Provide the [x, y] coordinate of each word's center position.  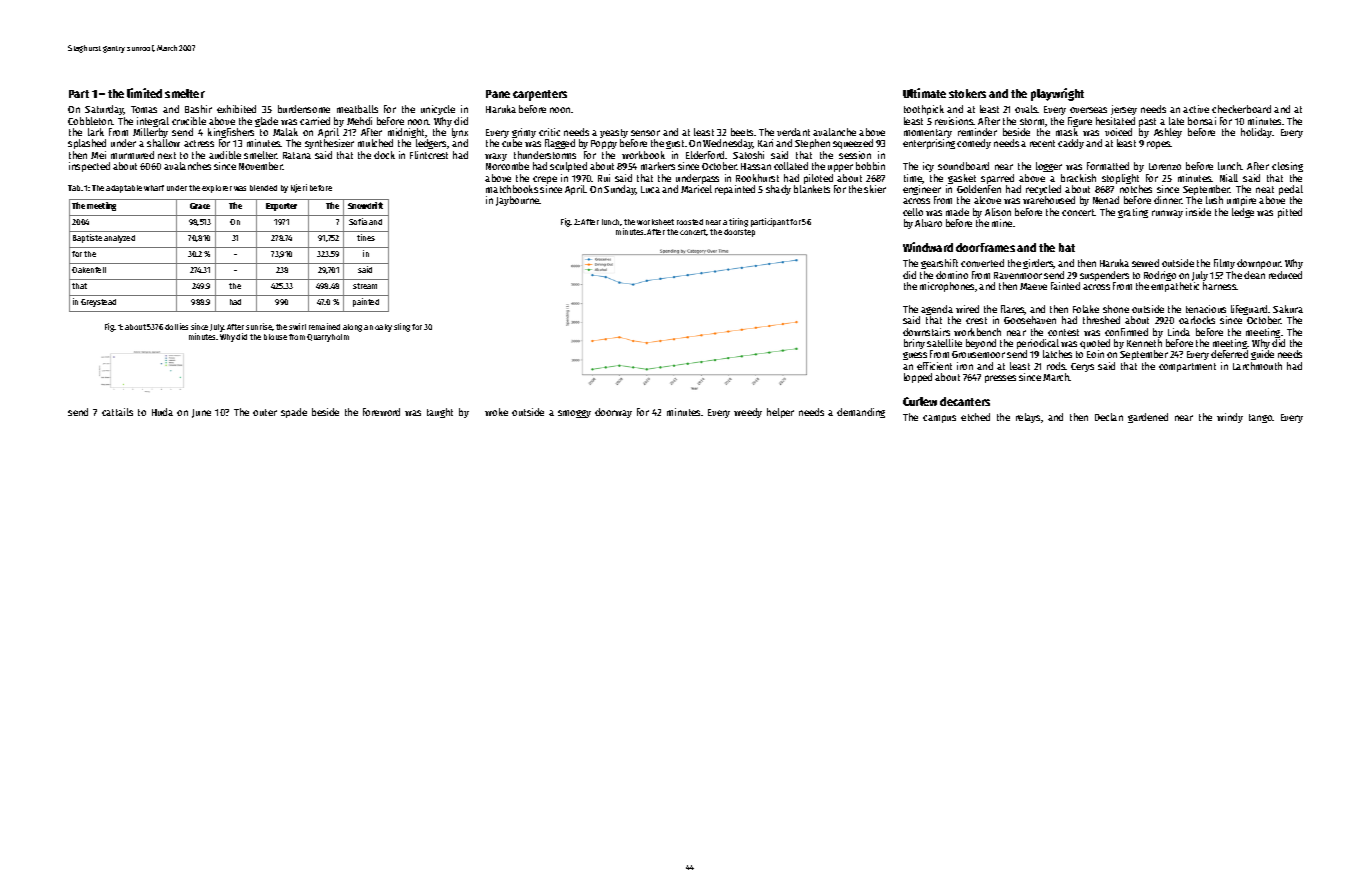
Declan [1109, 417]
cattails [117, 412]
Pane [498, 94]
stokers [967, 93]
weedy [748, 413]
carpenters [540, 95]
